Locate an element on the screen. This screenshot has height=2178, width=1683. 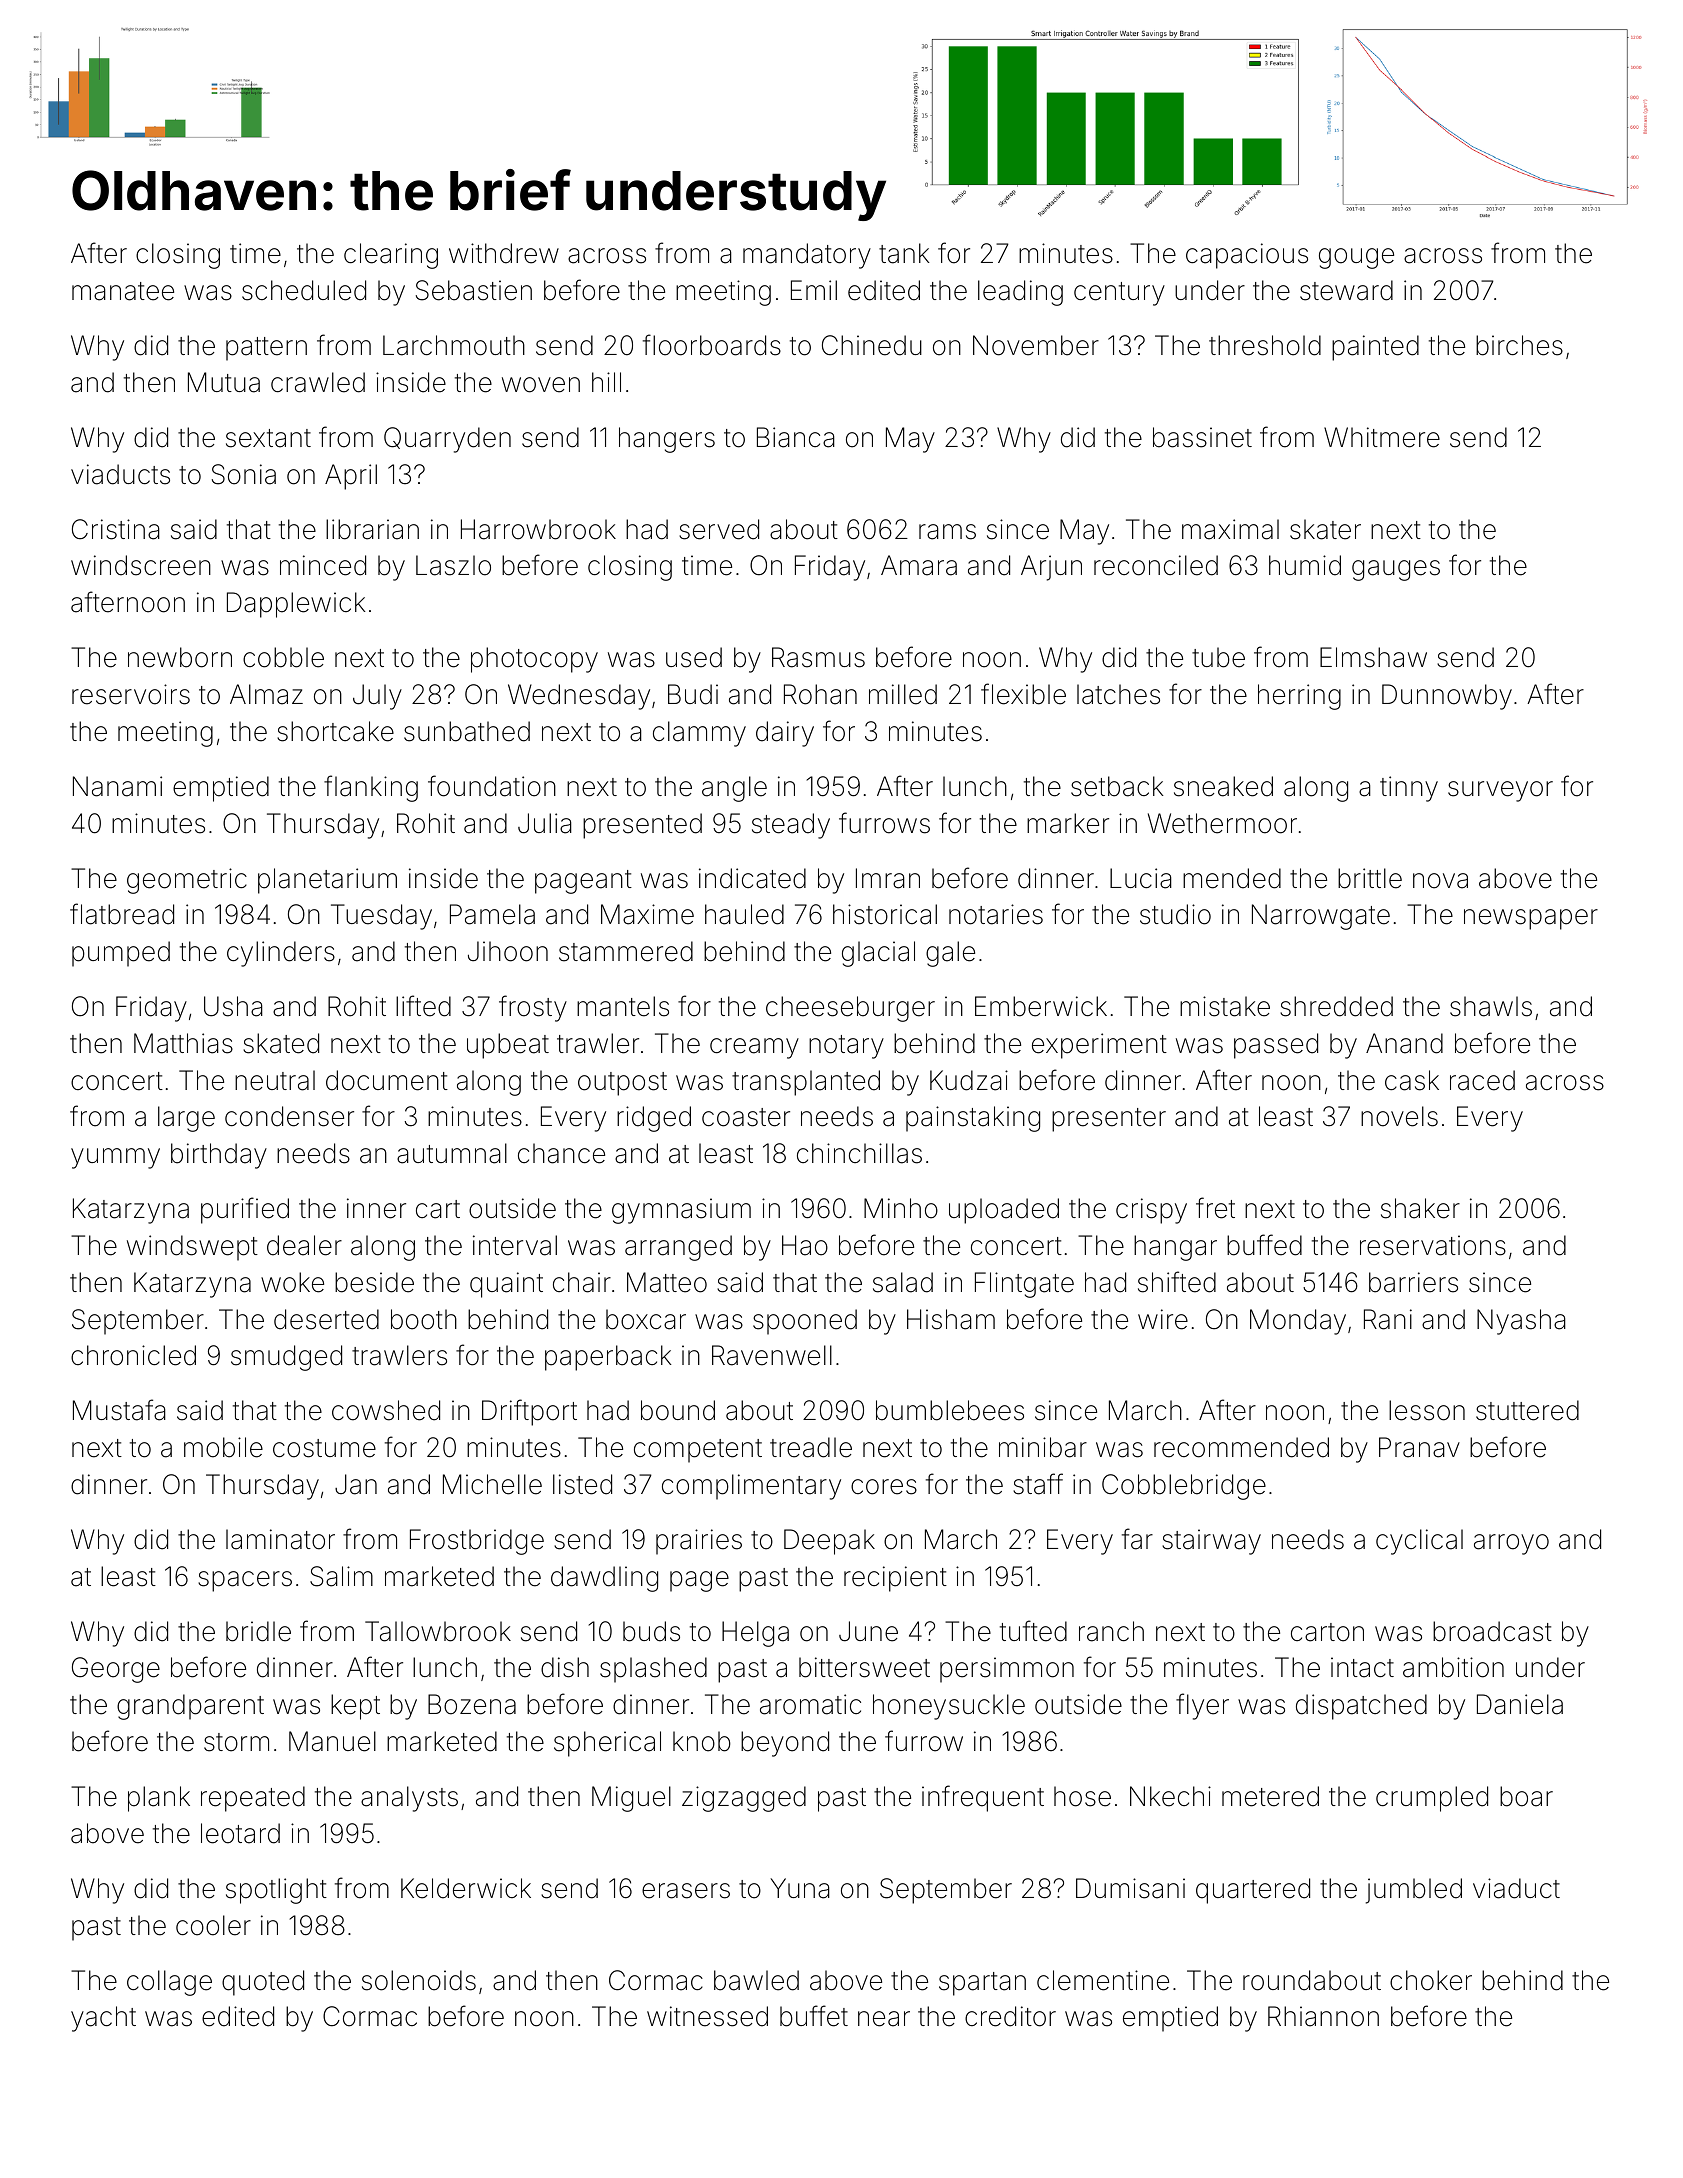
coaster is located at coordinates (746, 1117).
